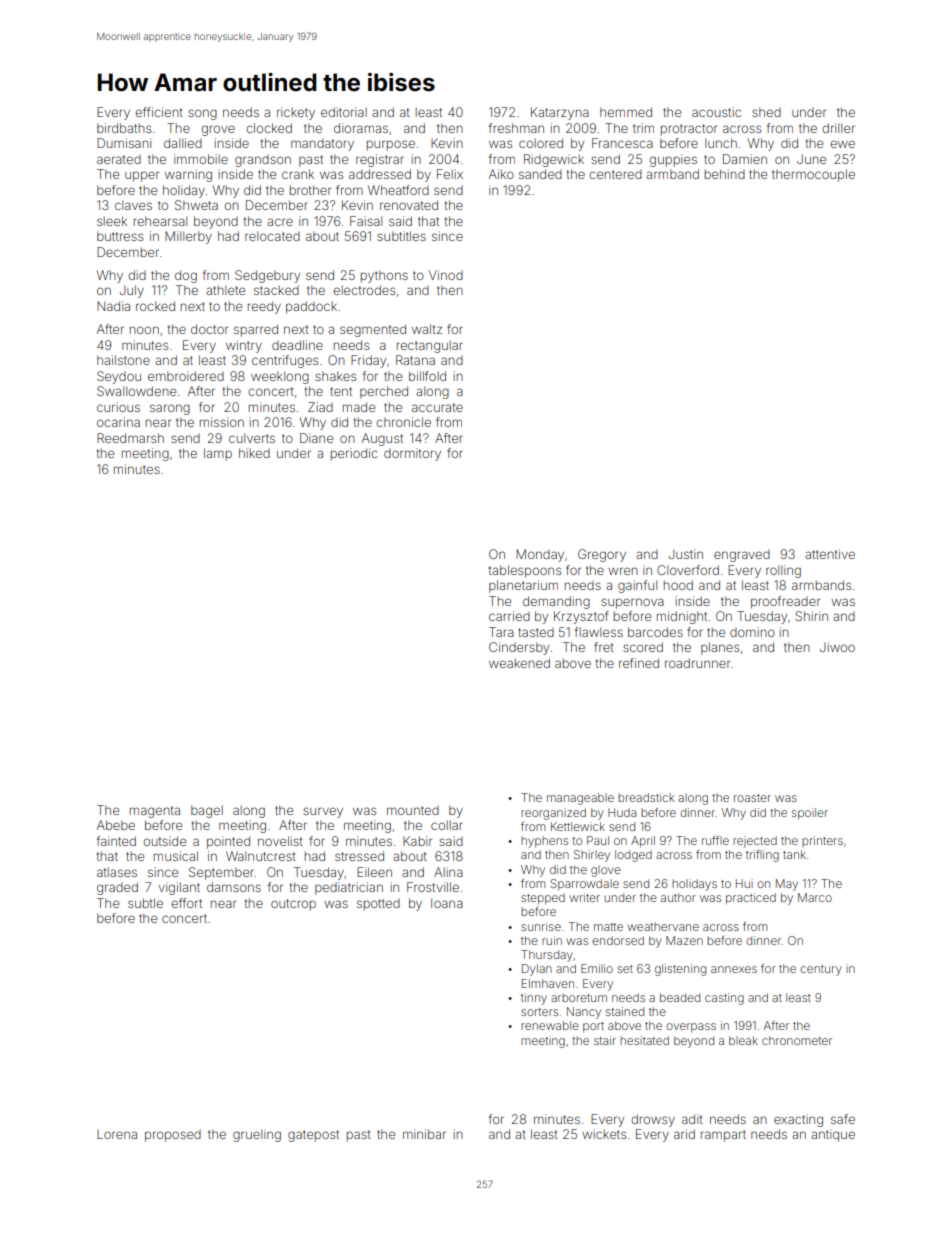  What do you see at coordinates (354, 454) in the screenshot?
I see `periodic` at bounding box center [354, 454].
